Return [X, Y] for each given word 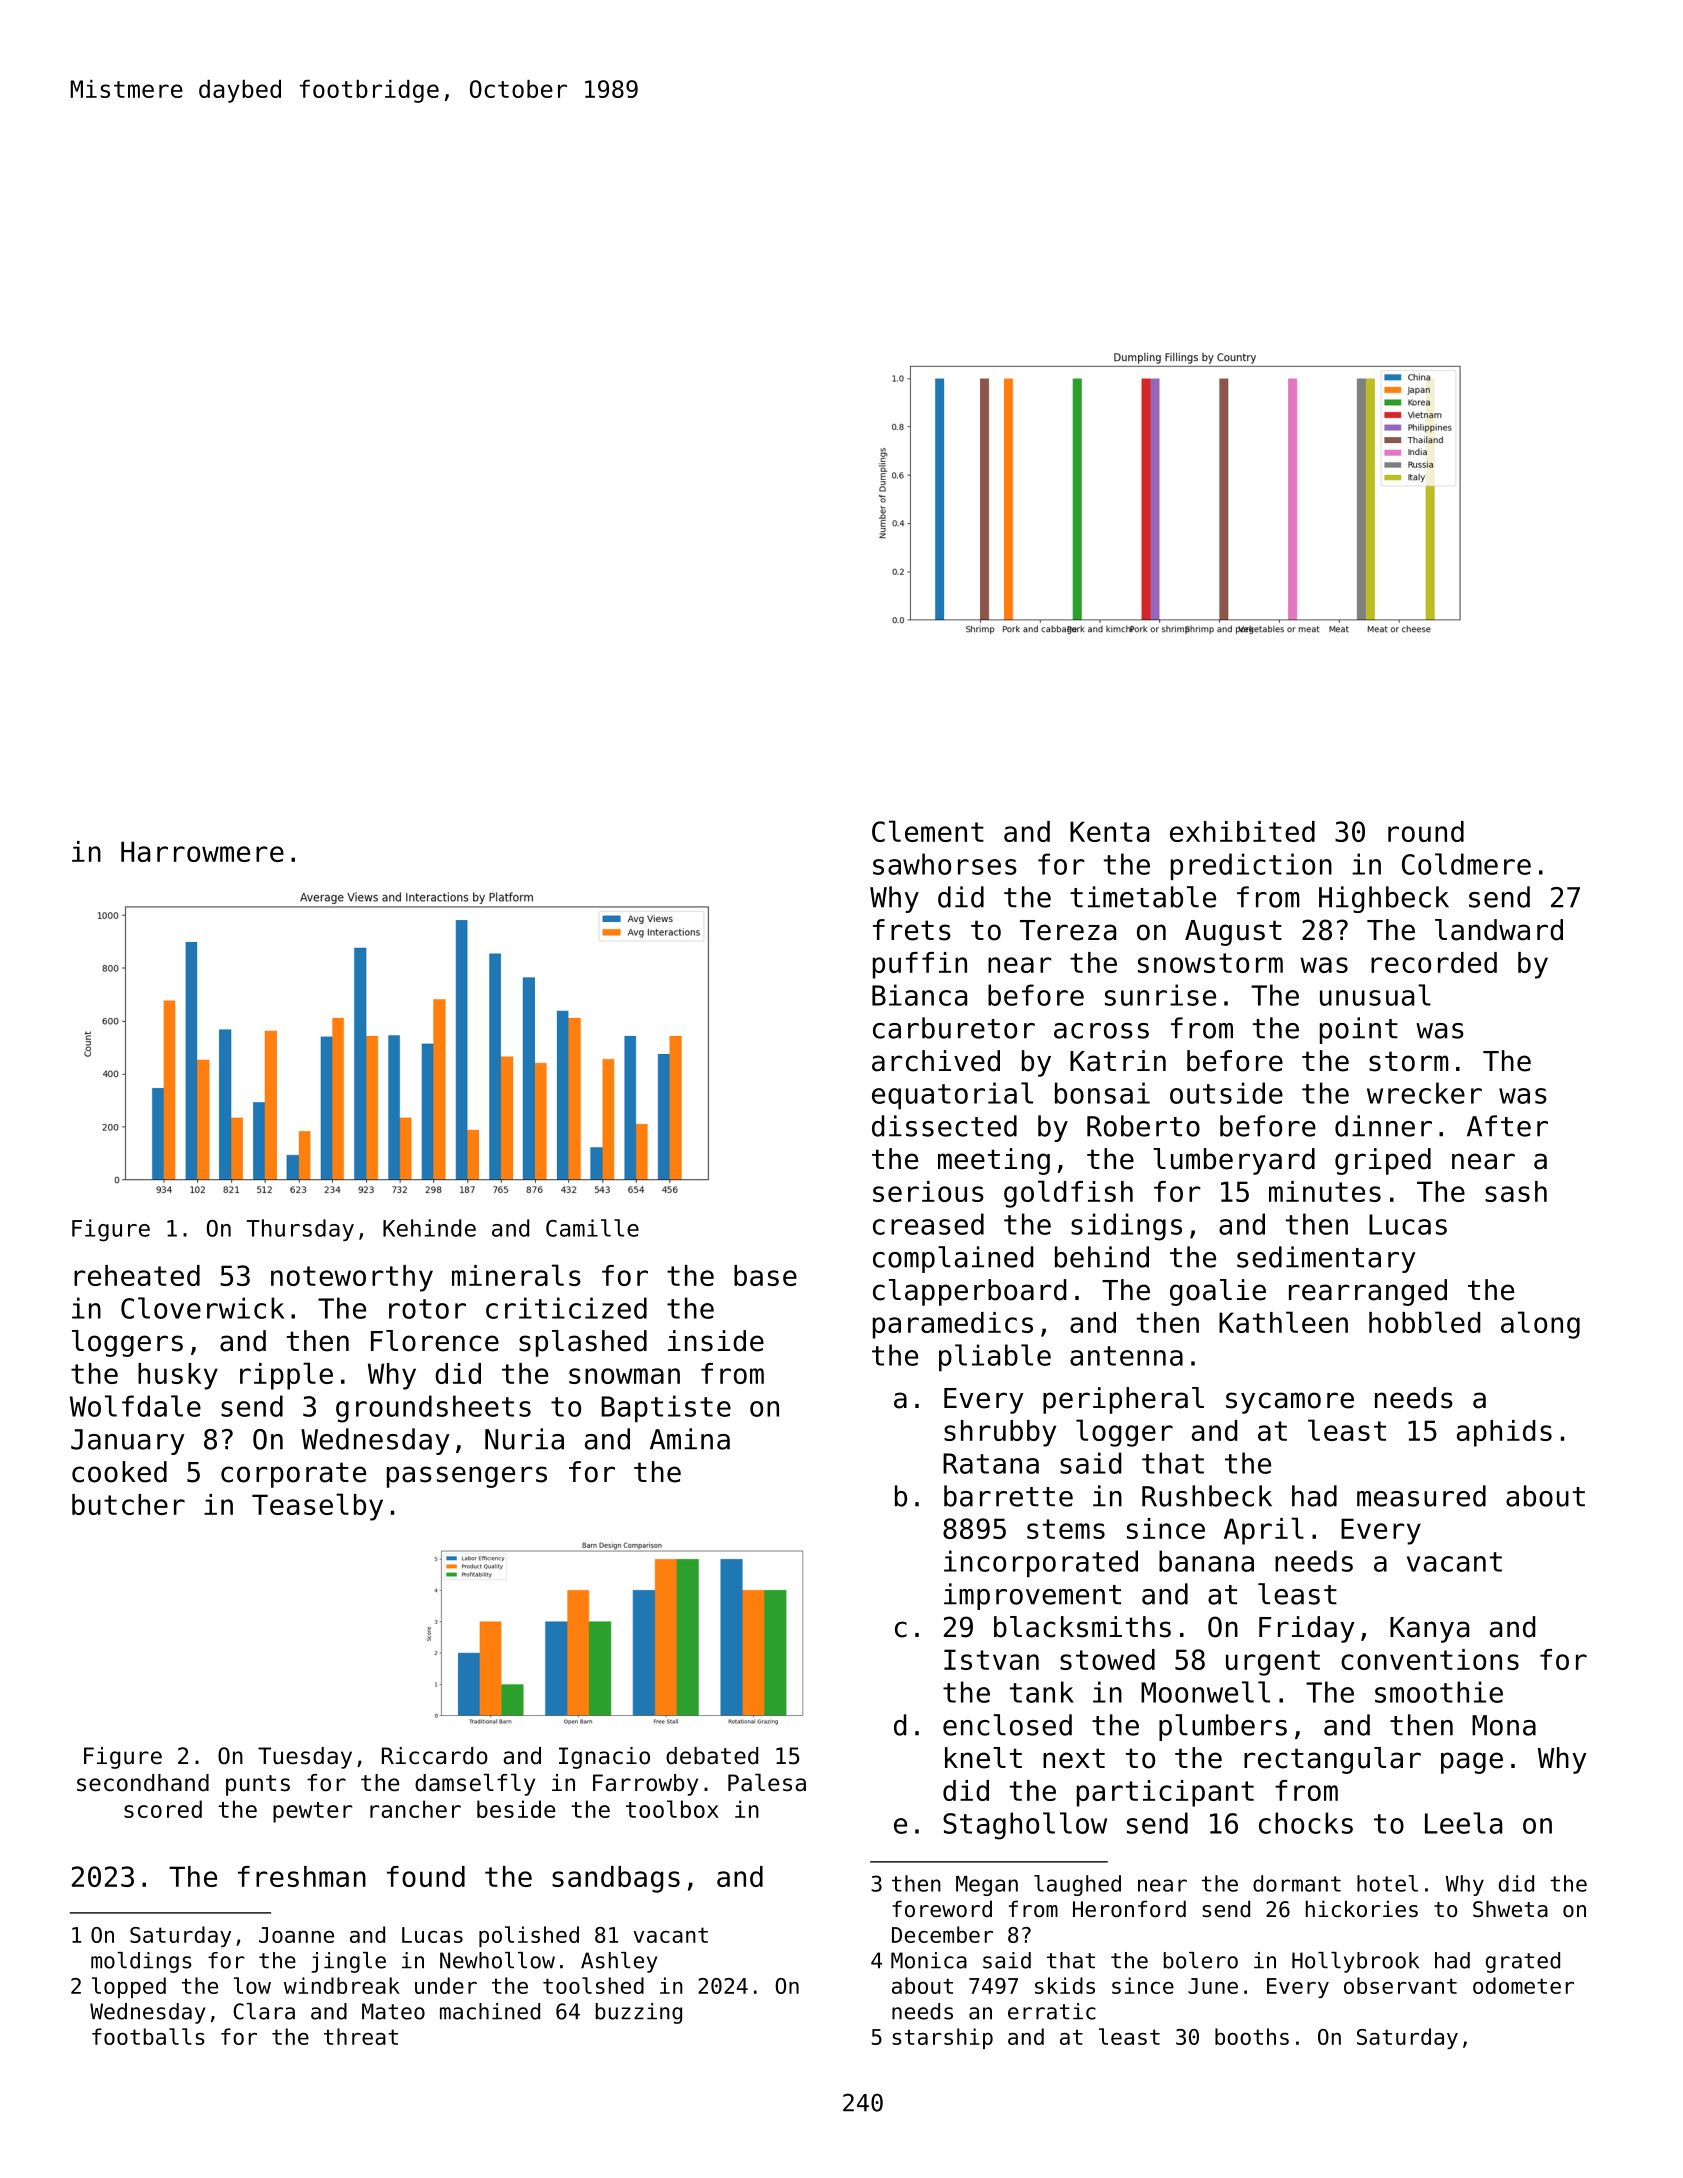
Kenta [1109, 831]
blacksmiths [1082, 1627]
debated [712, 1756]
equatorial [952, 1096]
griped [1383, 1161]
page [1472, 1763]
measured [1421, 1496]
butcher [128, 1504]
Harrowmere [202, 851]
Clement [928, 831]
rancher [415, 1809]
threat [361, 2036]
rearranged [1368, 1292]
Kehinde [429, 1228]
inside [716, 1341]
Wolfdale [135, 1406]
